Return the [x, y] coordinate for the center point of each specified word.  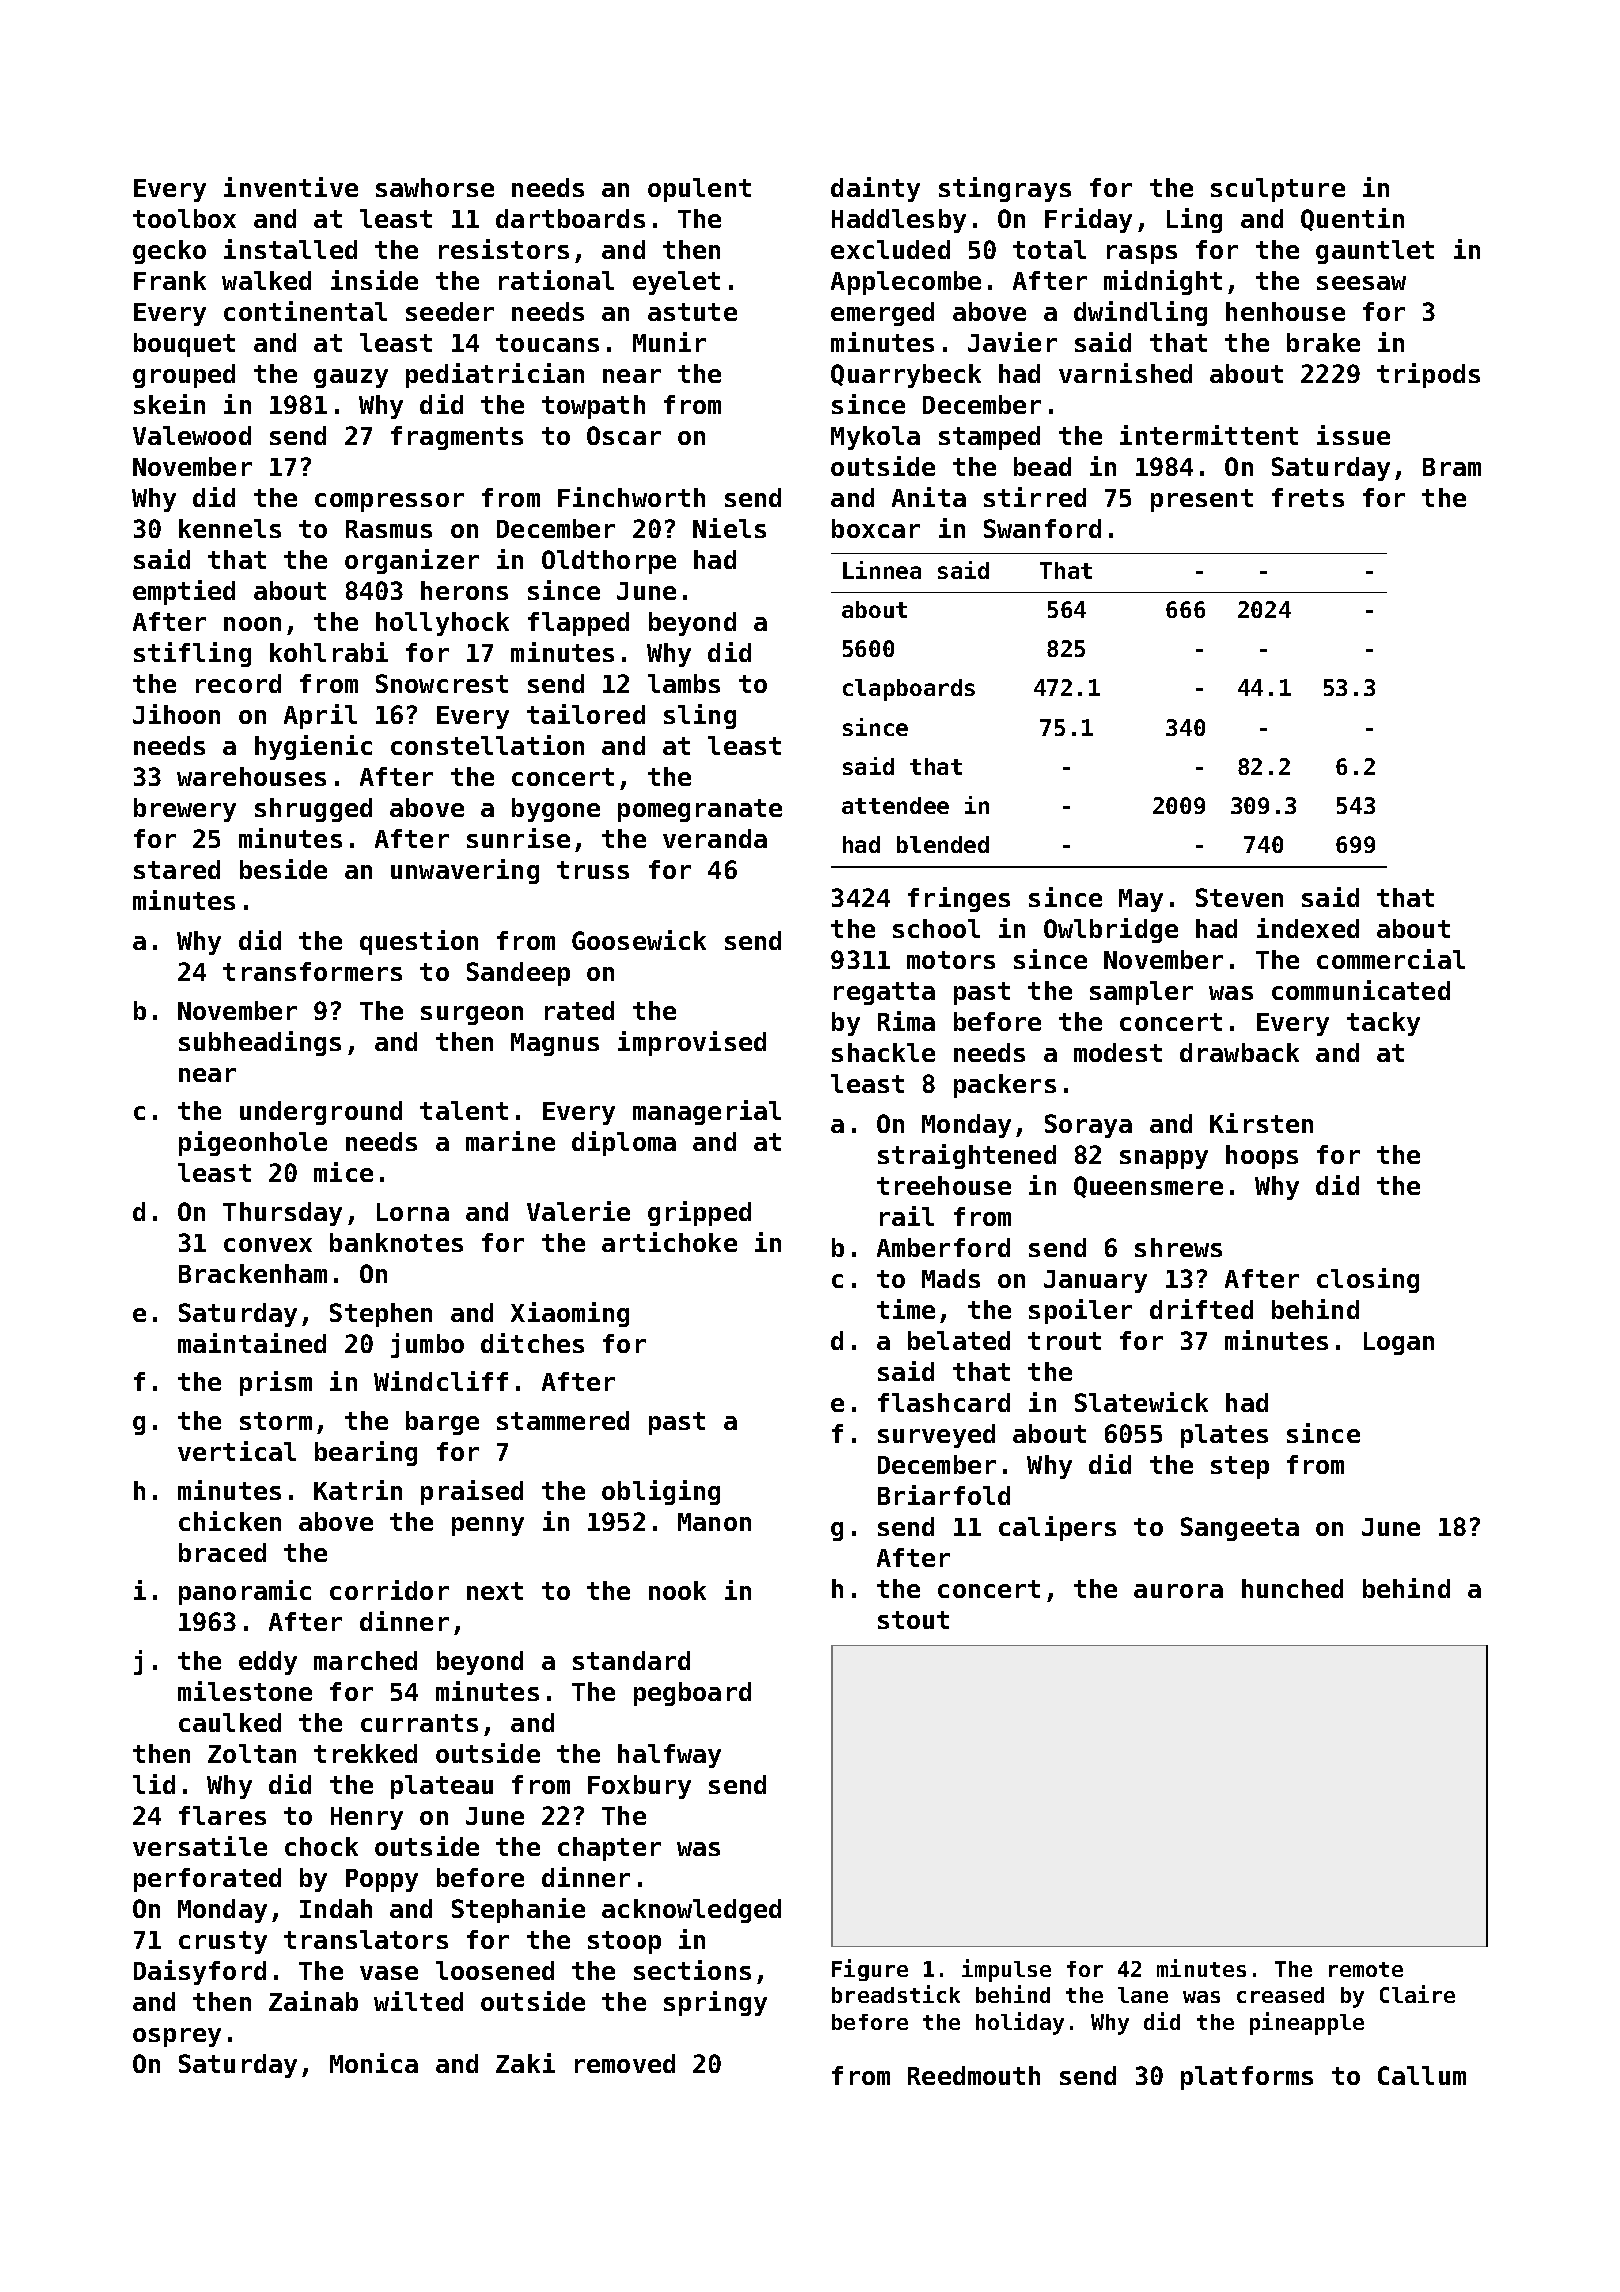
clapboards [909, 690]
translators [366, 1939]
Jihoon [176, 714]
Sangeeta [1240, 1529]
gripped [699, 1213]
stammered [563, 1420]
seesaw [1361, 283]
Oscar [624, 435]
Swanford [1042, 528]
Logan [1399, 1343]
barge [442, 1423]
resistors [504, 249]
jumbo [427, 1345]
